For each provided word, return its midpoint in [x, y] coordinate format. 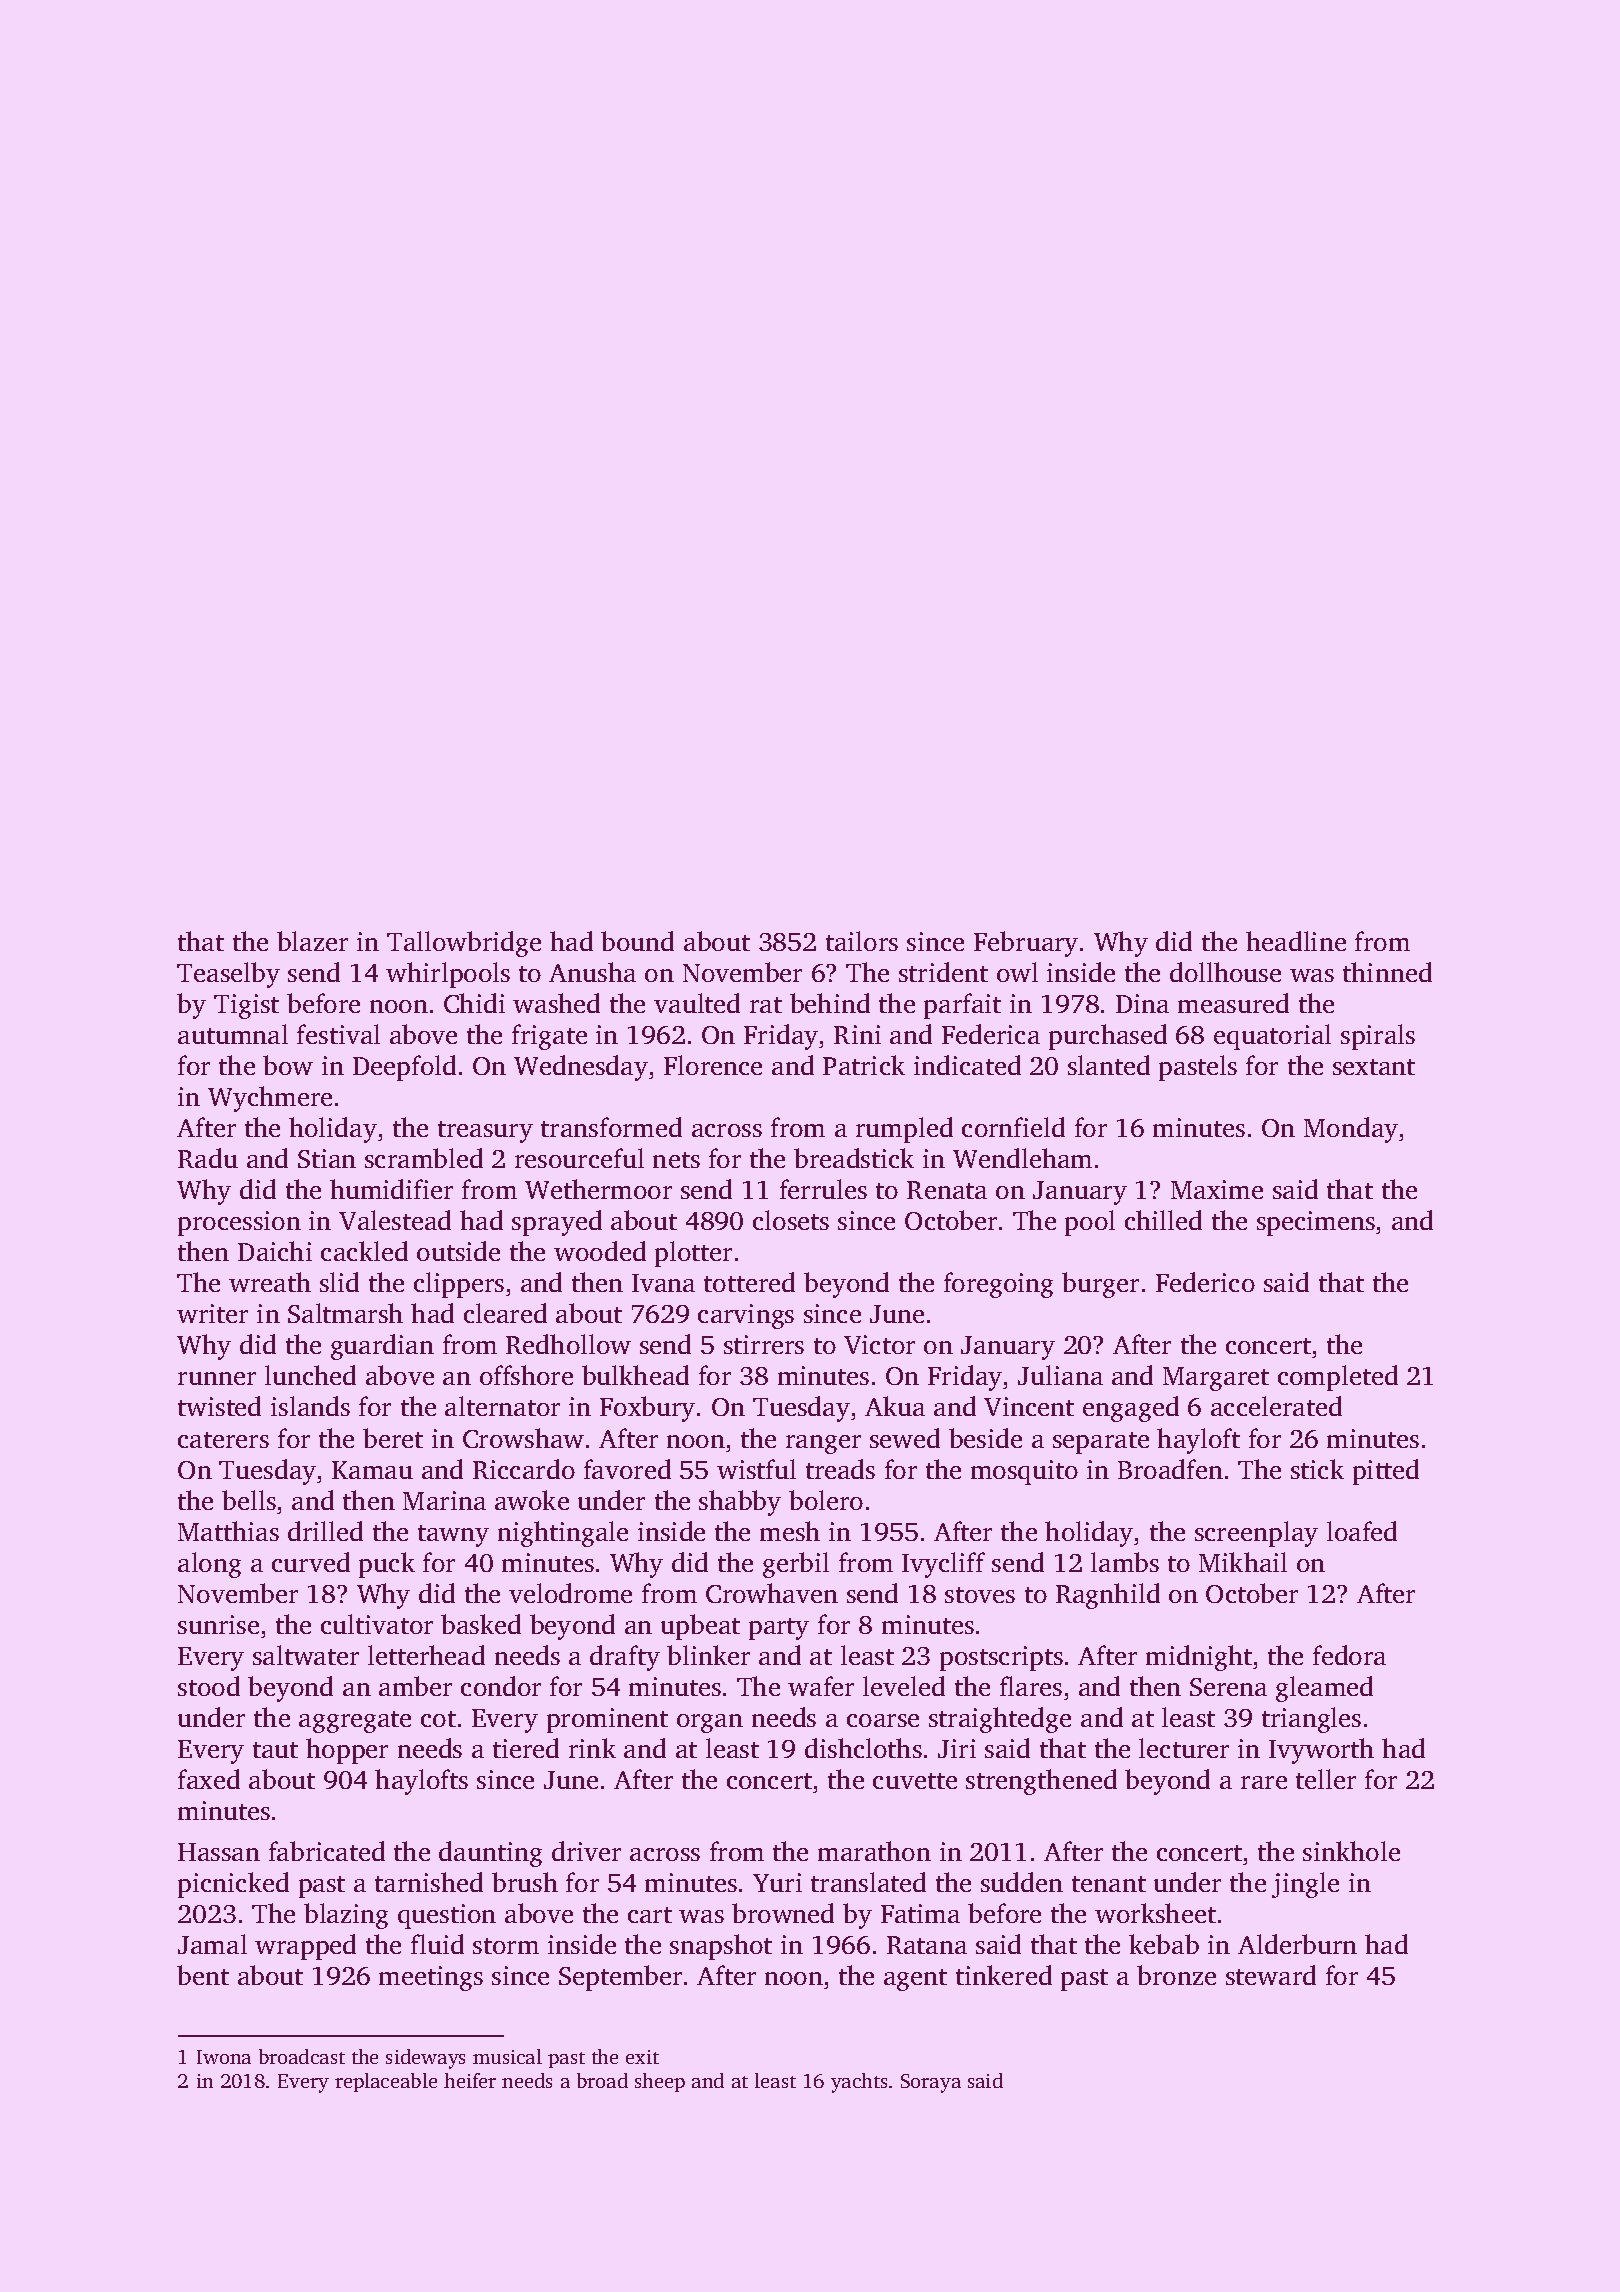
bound [637, 941]
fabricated [327, 1851]
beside [985, 1438]
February [1026, 944]
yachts [859, 2083]
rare [1264, 1782]
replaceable [386, 2082]
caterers [223, 1440]
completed [1338, 1378]
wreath [270, 1282]
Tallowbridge [464, 944]
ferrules [823, 1189]
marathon [874, 1851]
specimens [1316, 1223]
